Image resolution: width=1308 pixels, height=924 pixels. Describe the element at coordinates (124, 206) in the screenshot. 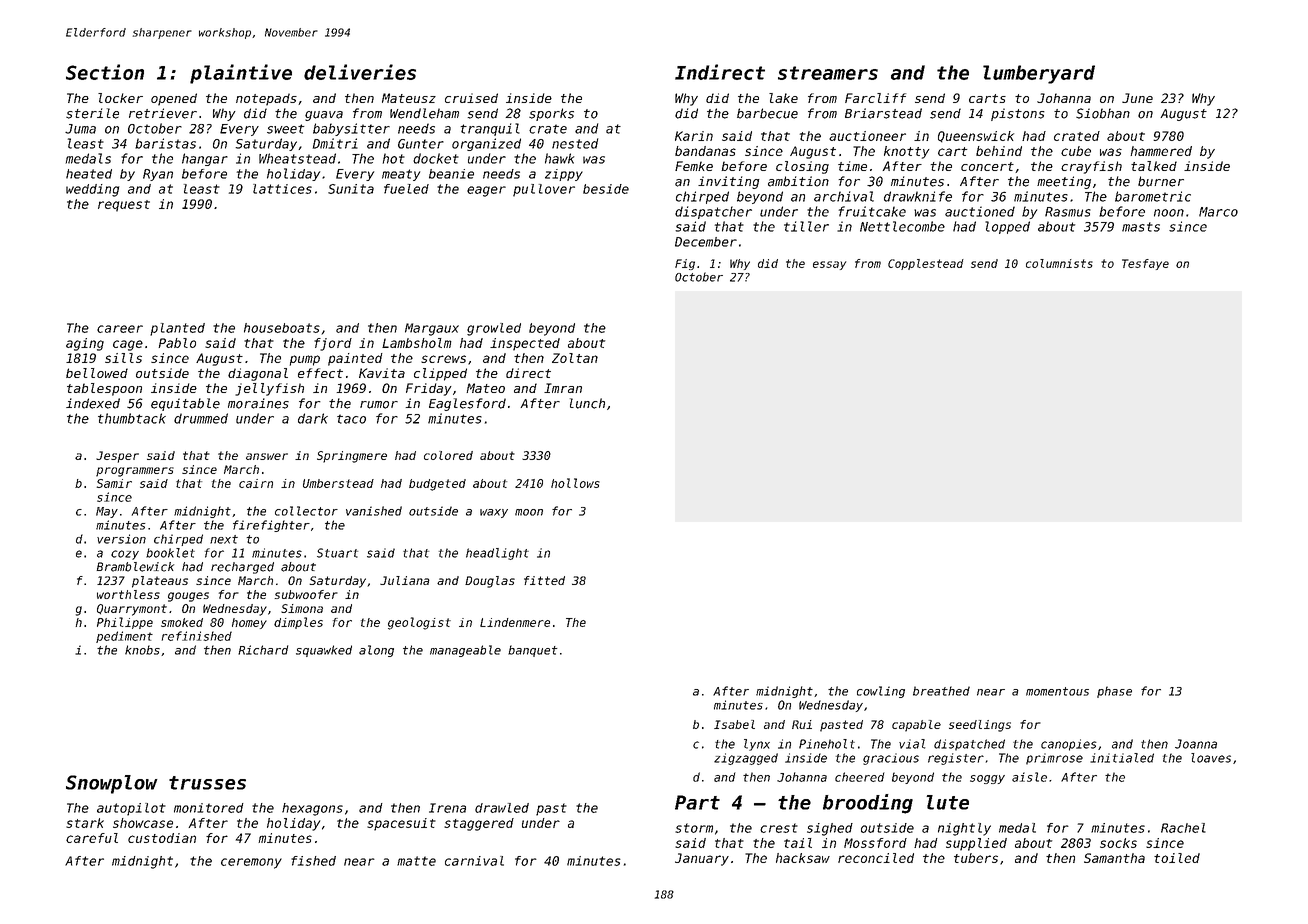

I see `request` at that location.
